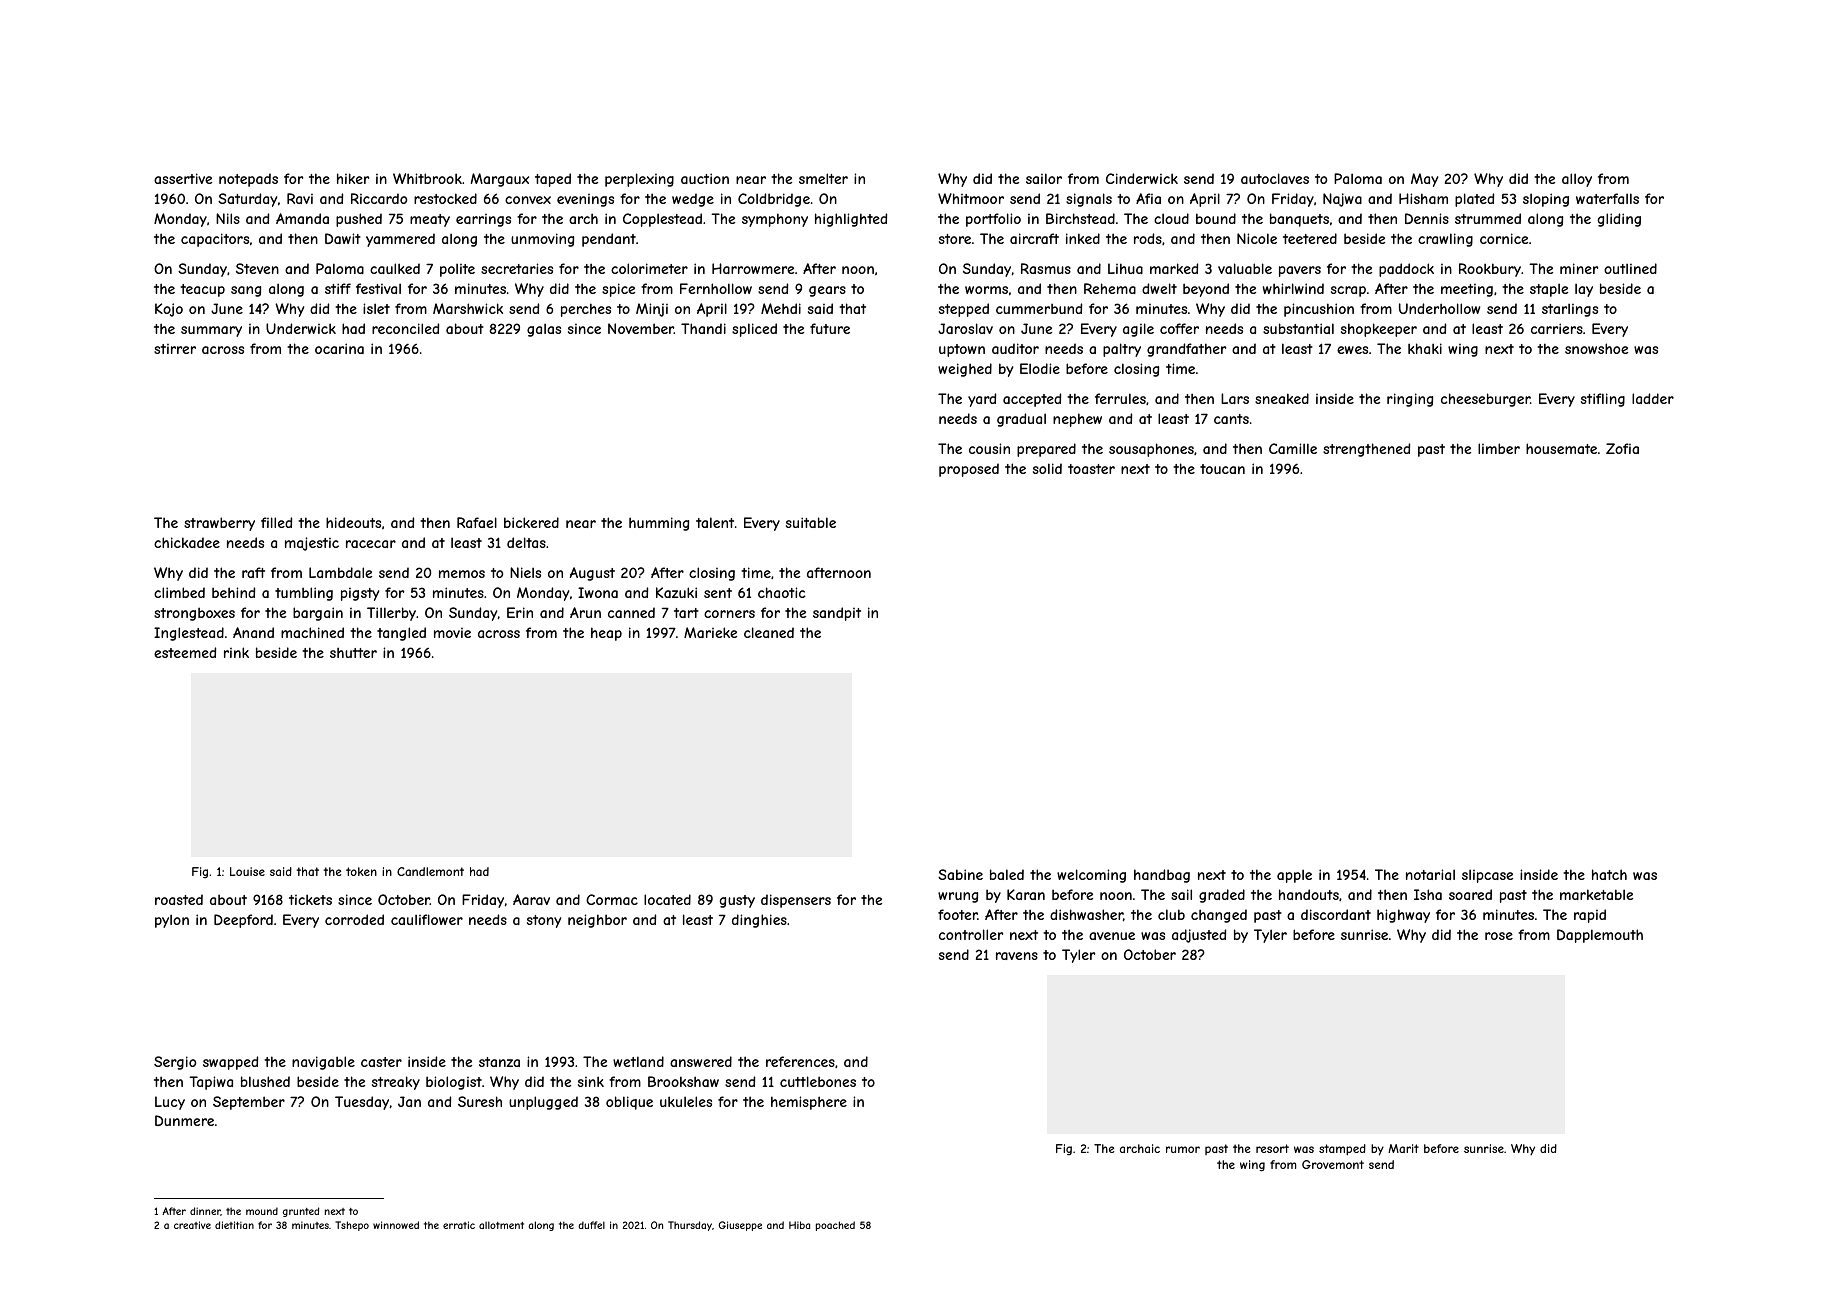  I want to click on galas, so click(544, 330).
